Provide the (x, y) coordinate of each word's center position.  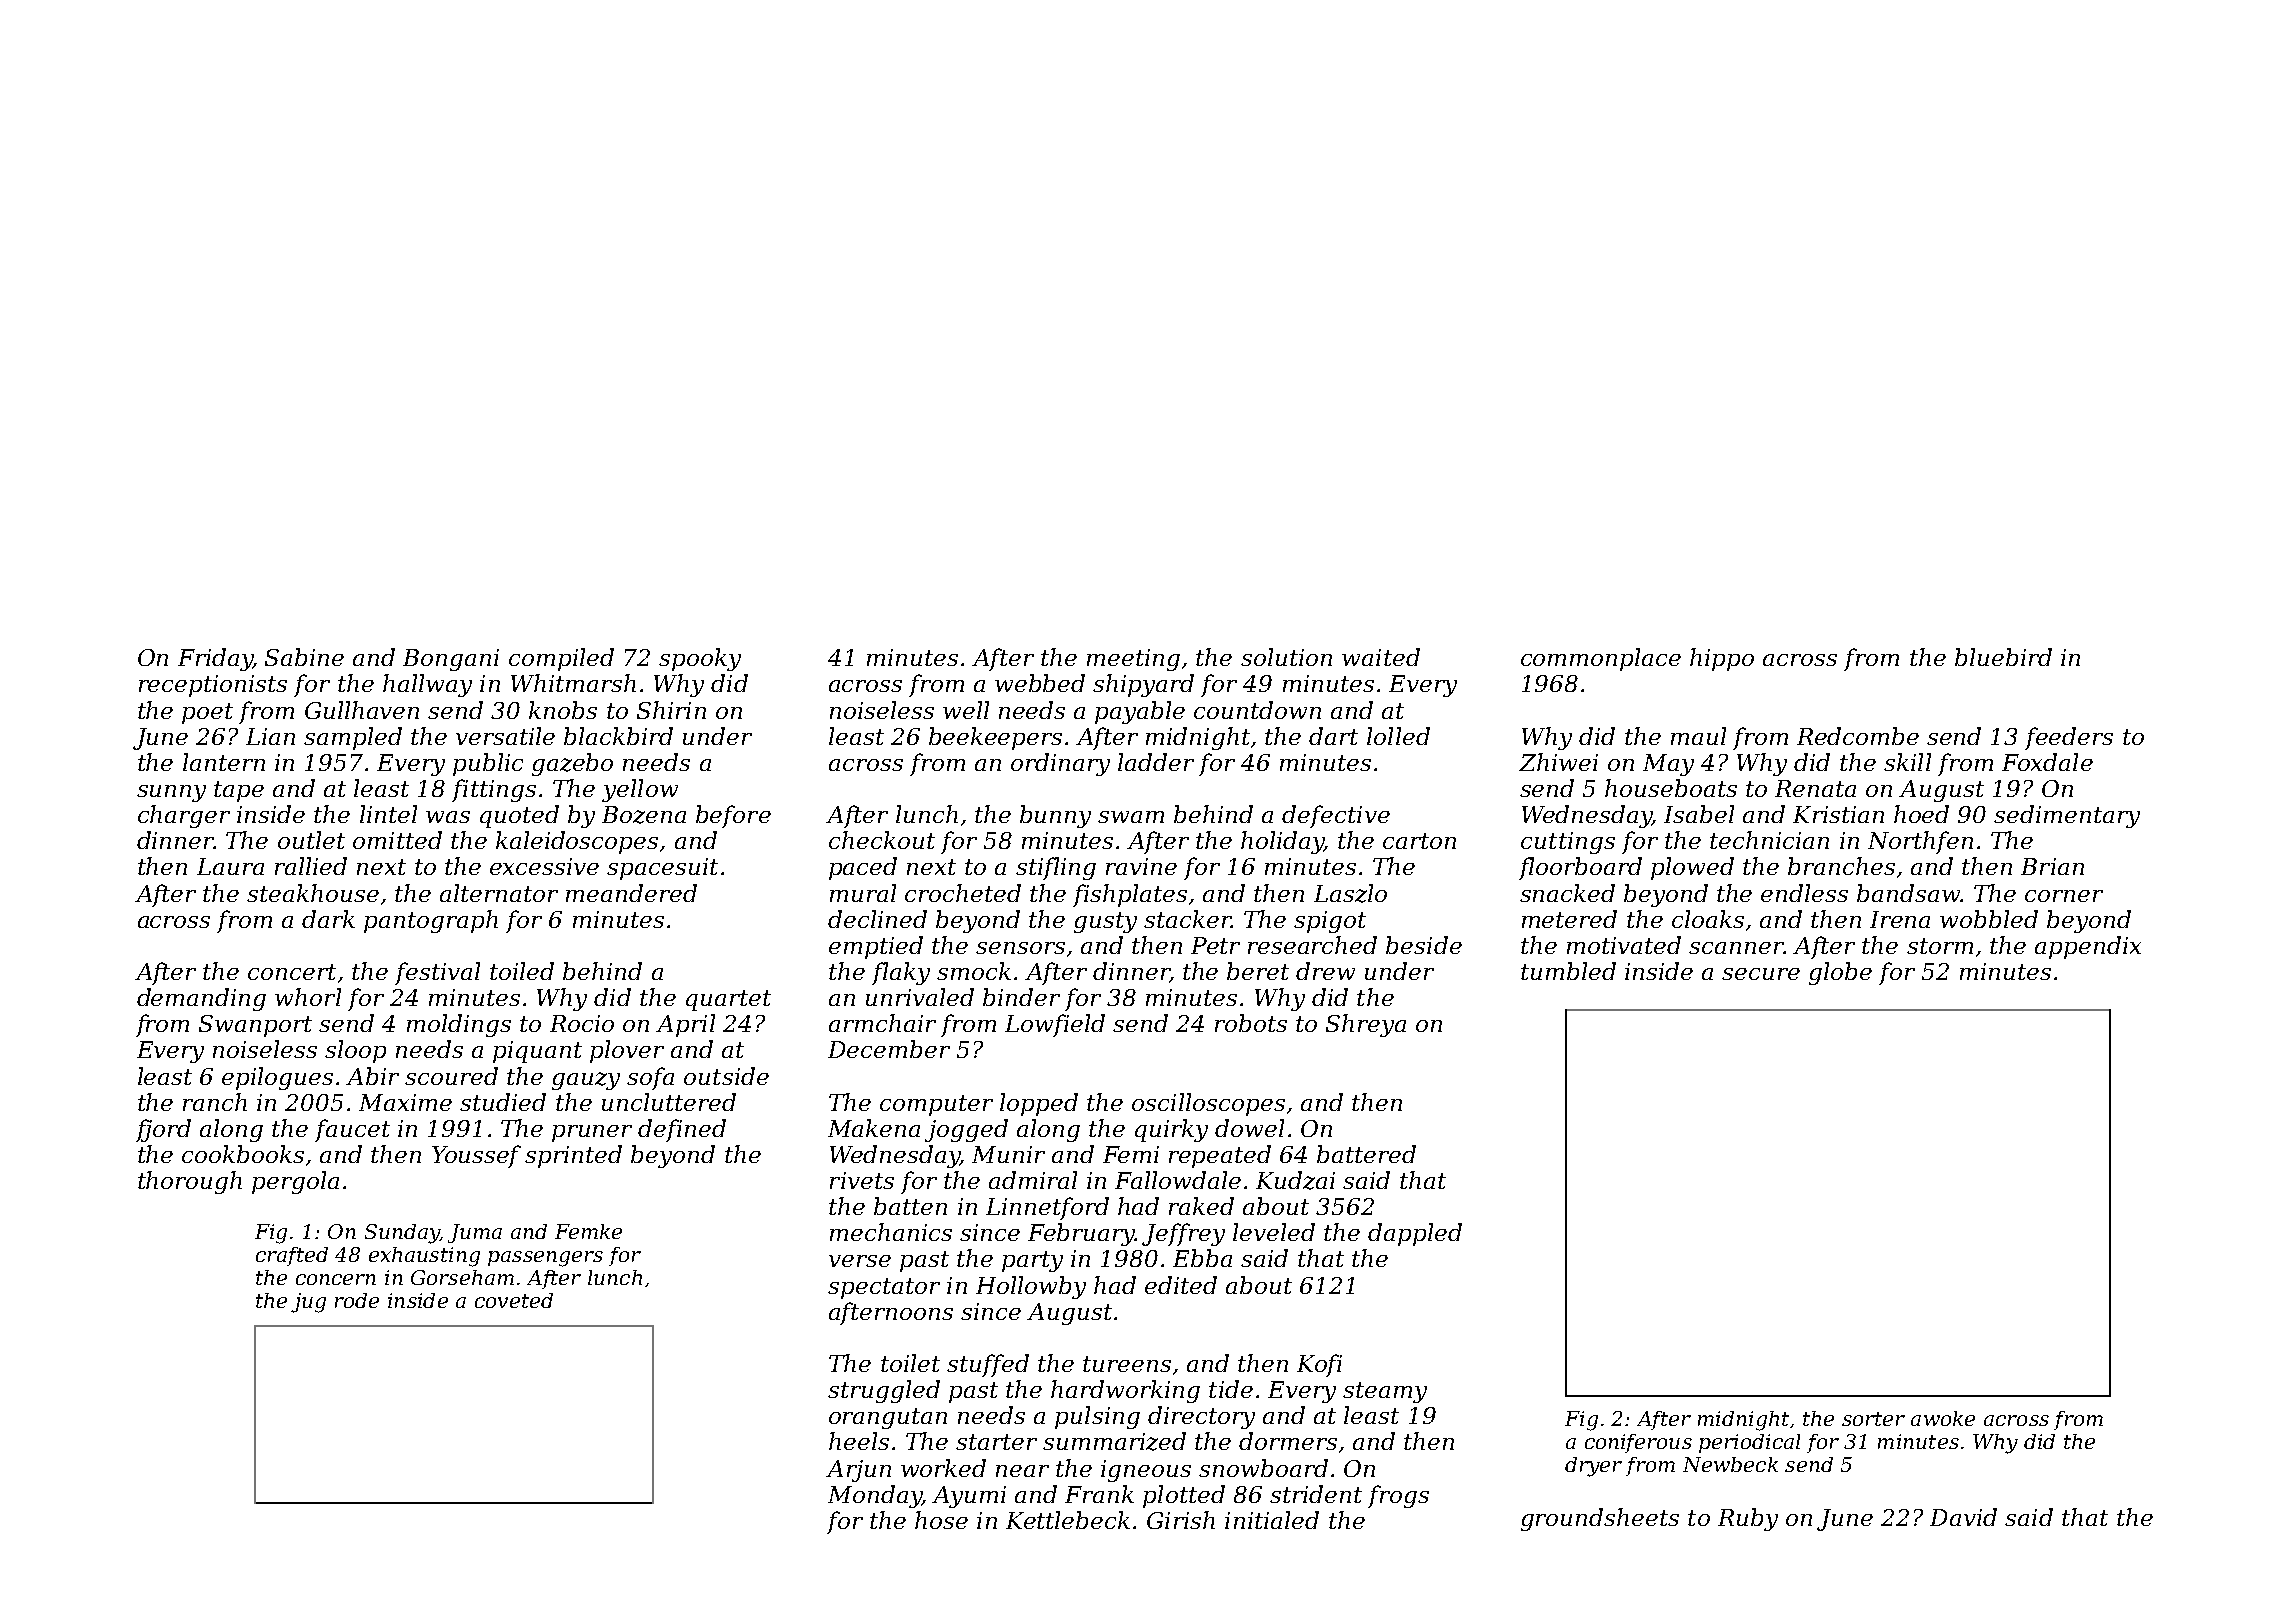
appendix (2088, 947)
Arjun (858, 1471)
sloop (355, 1051)
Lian (270, 736)
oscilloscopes (1208, 1104)
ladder (1156, 762)
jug (308, 1303)
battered (1366, 1154)
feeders (2069, 738)
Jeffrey (1183, 1234)
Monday (874, 1496)
